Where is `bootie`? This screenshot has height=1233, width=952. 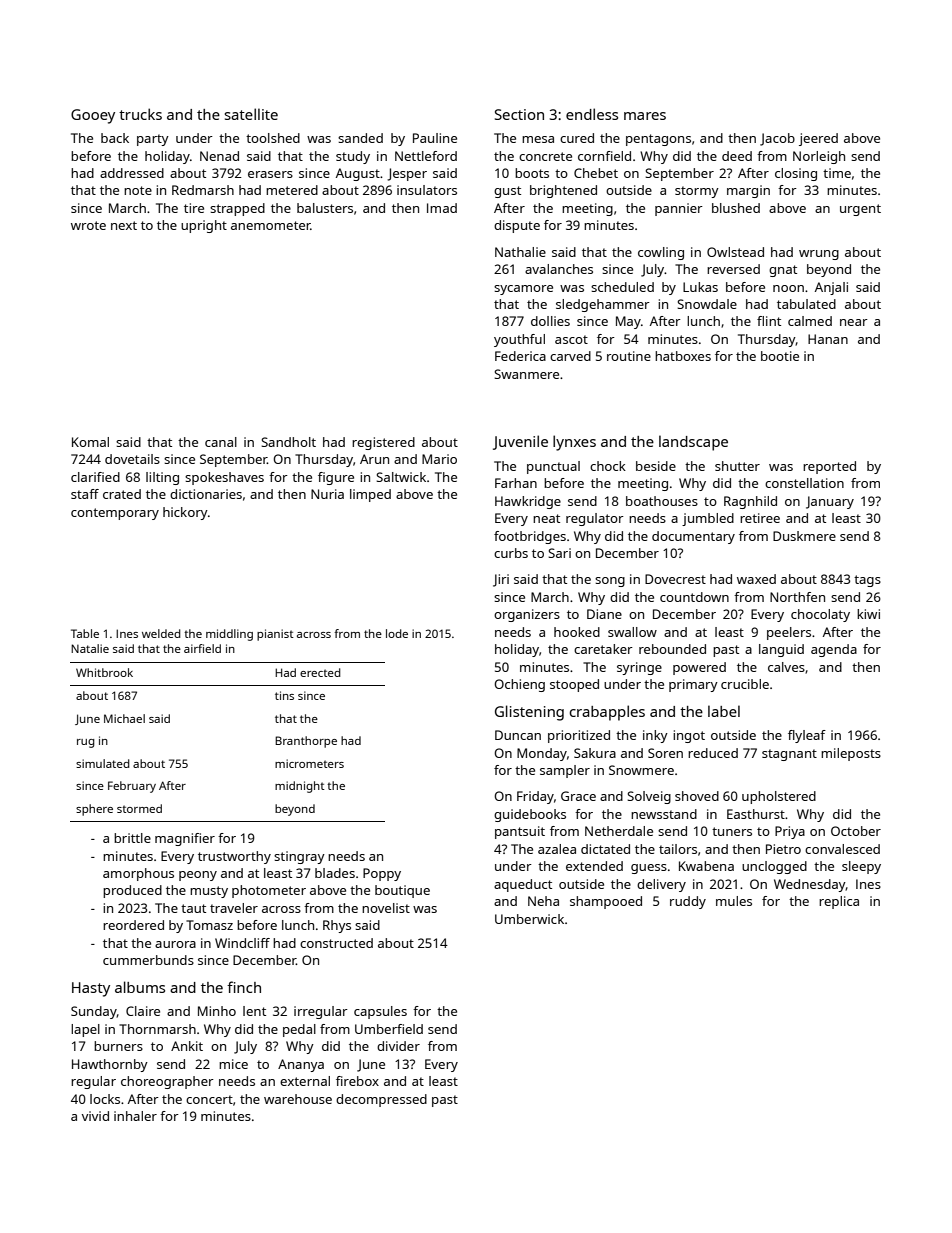 bootie is located at coordinates (780, 356).
